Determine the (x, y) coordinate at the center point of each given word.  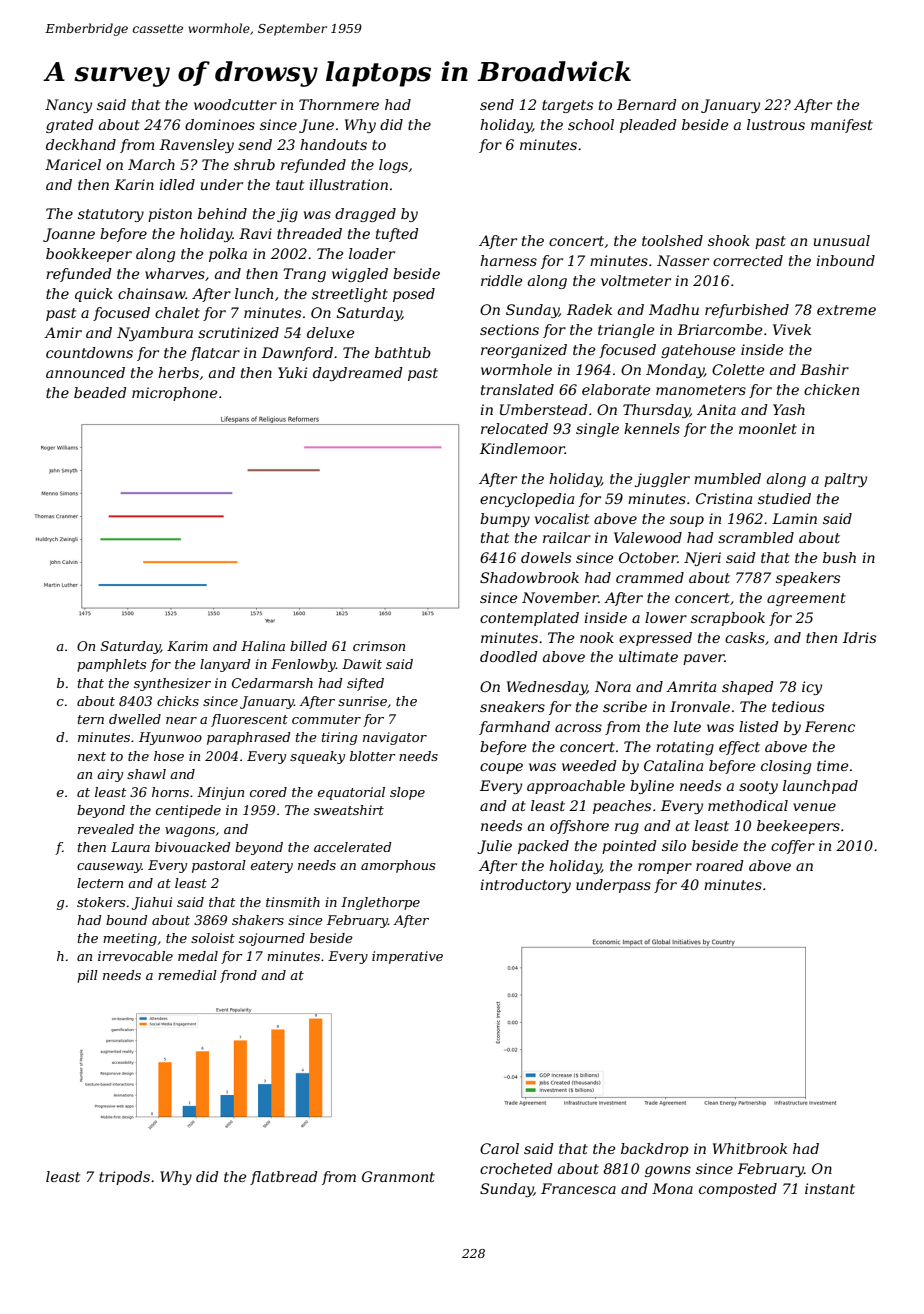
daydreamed (358, 374)
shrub (254, 164)
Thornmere (339, 104)
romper (665, 868)
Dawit (362, 664)
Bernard (647, 104)
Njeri (702, 559)
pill (87, 976)
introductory (525, 886)
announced (85, 372)
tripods (124, 1178)
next (92, 756)
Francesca (578, 1188)
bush (839, 557)
